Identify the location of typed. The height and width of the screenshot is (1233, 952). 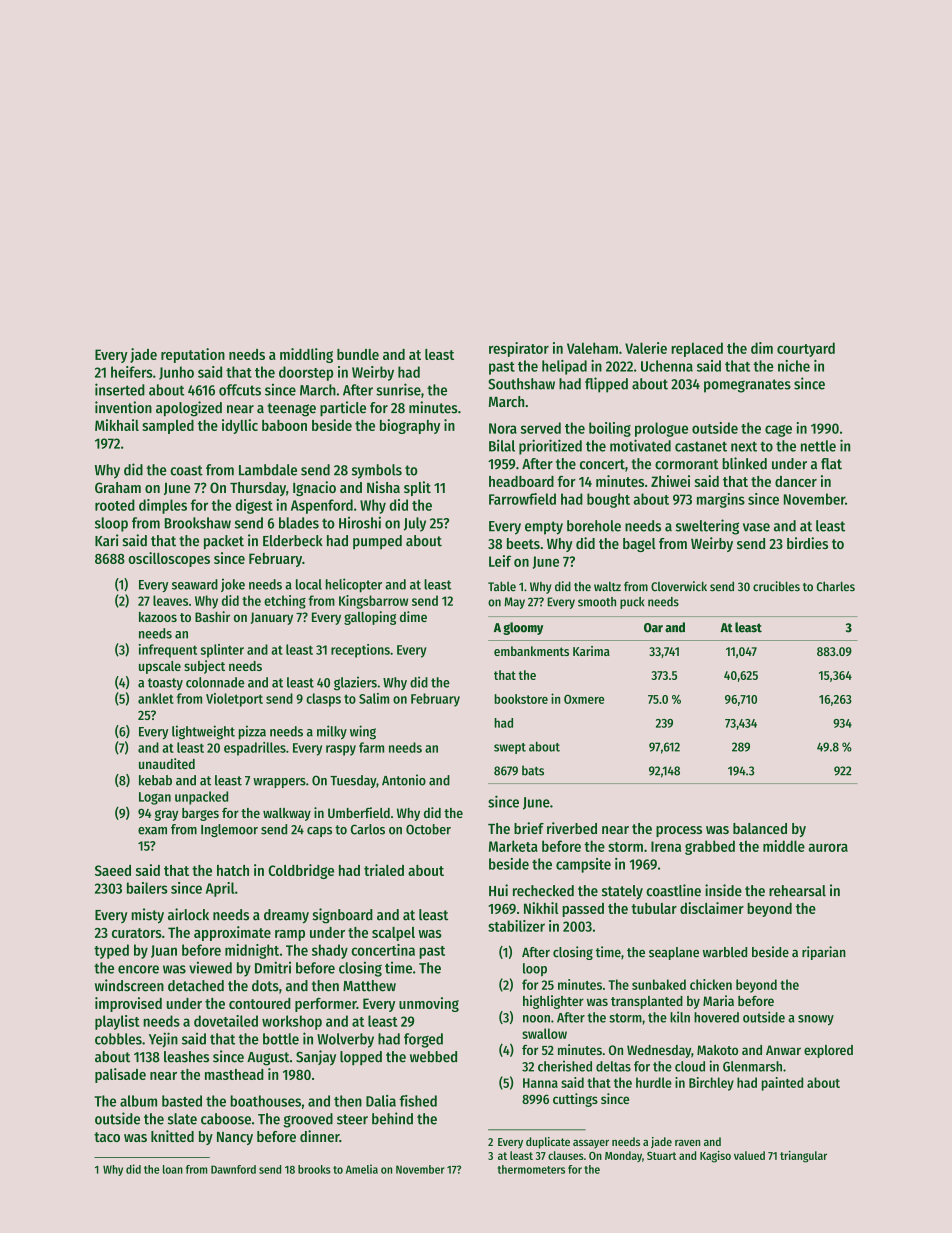
(111, 951).
